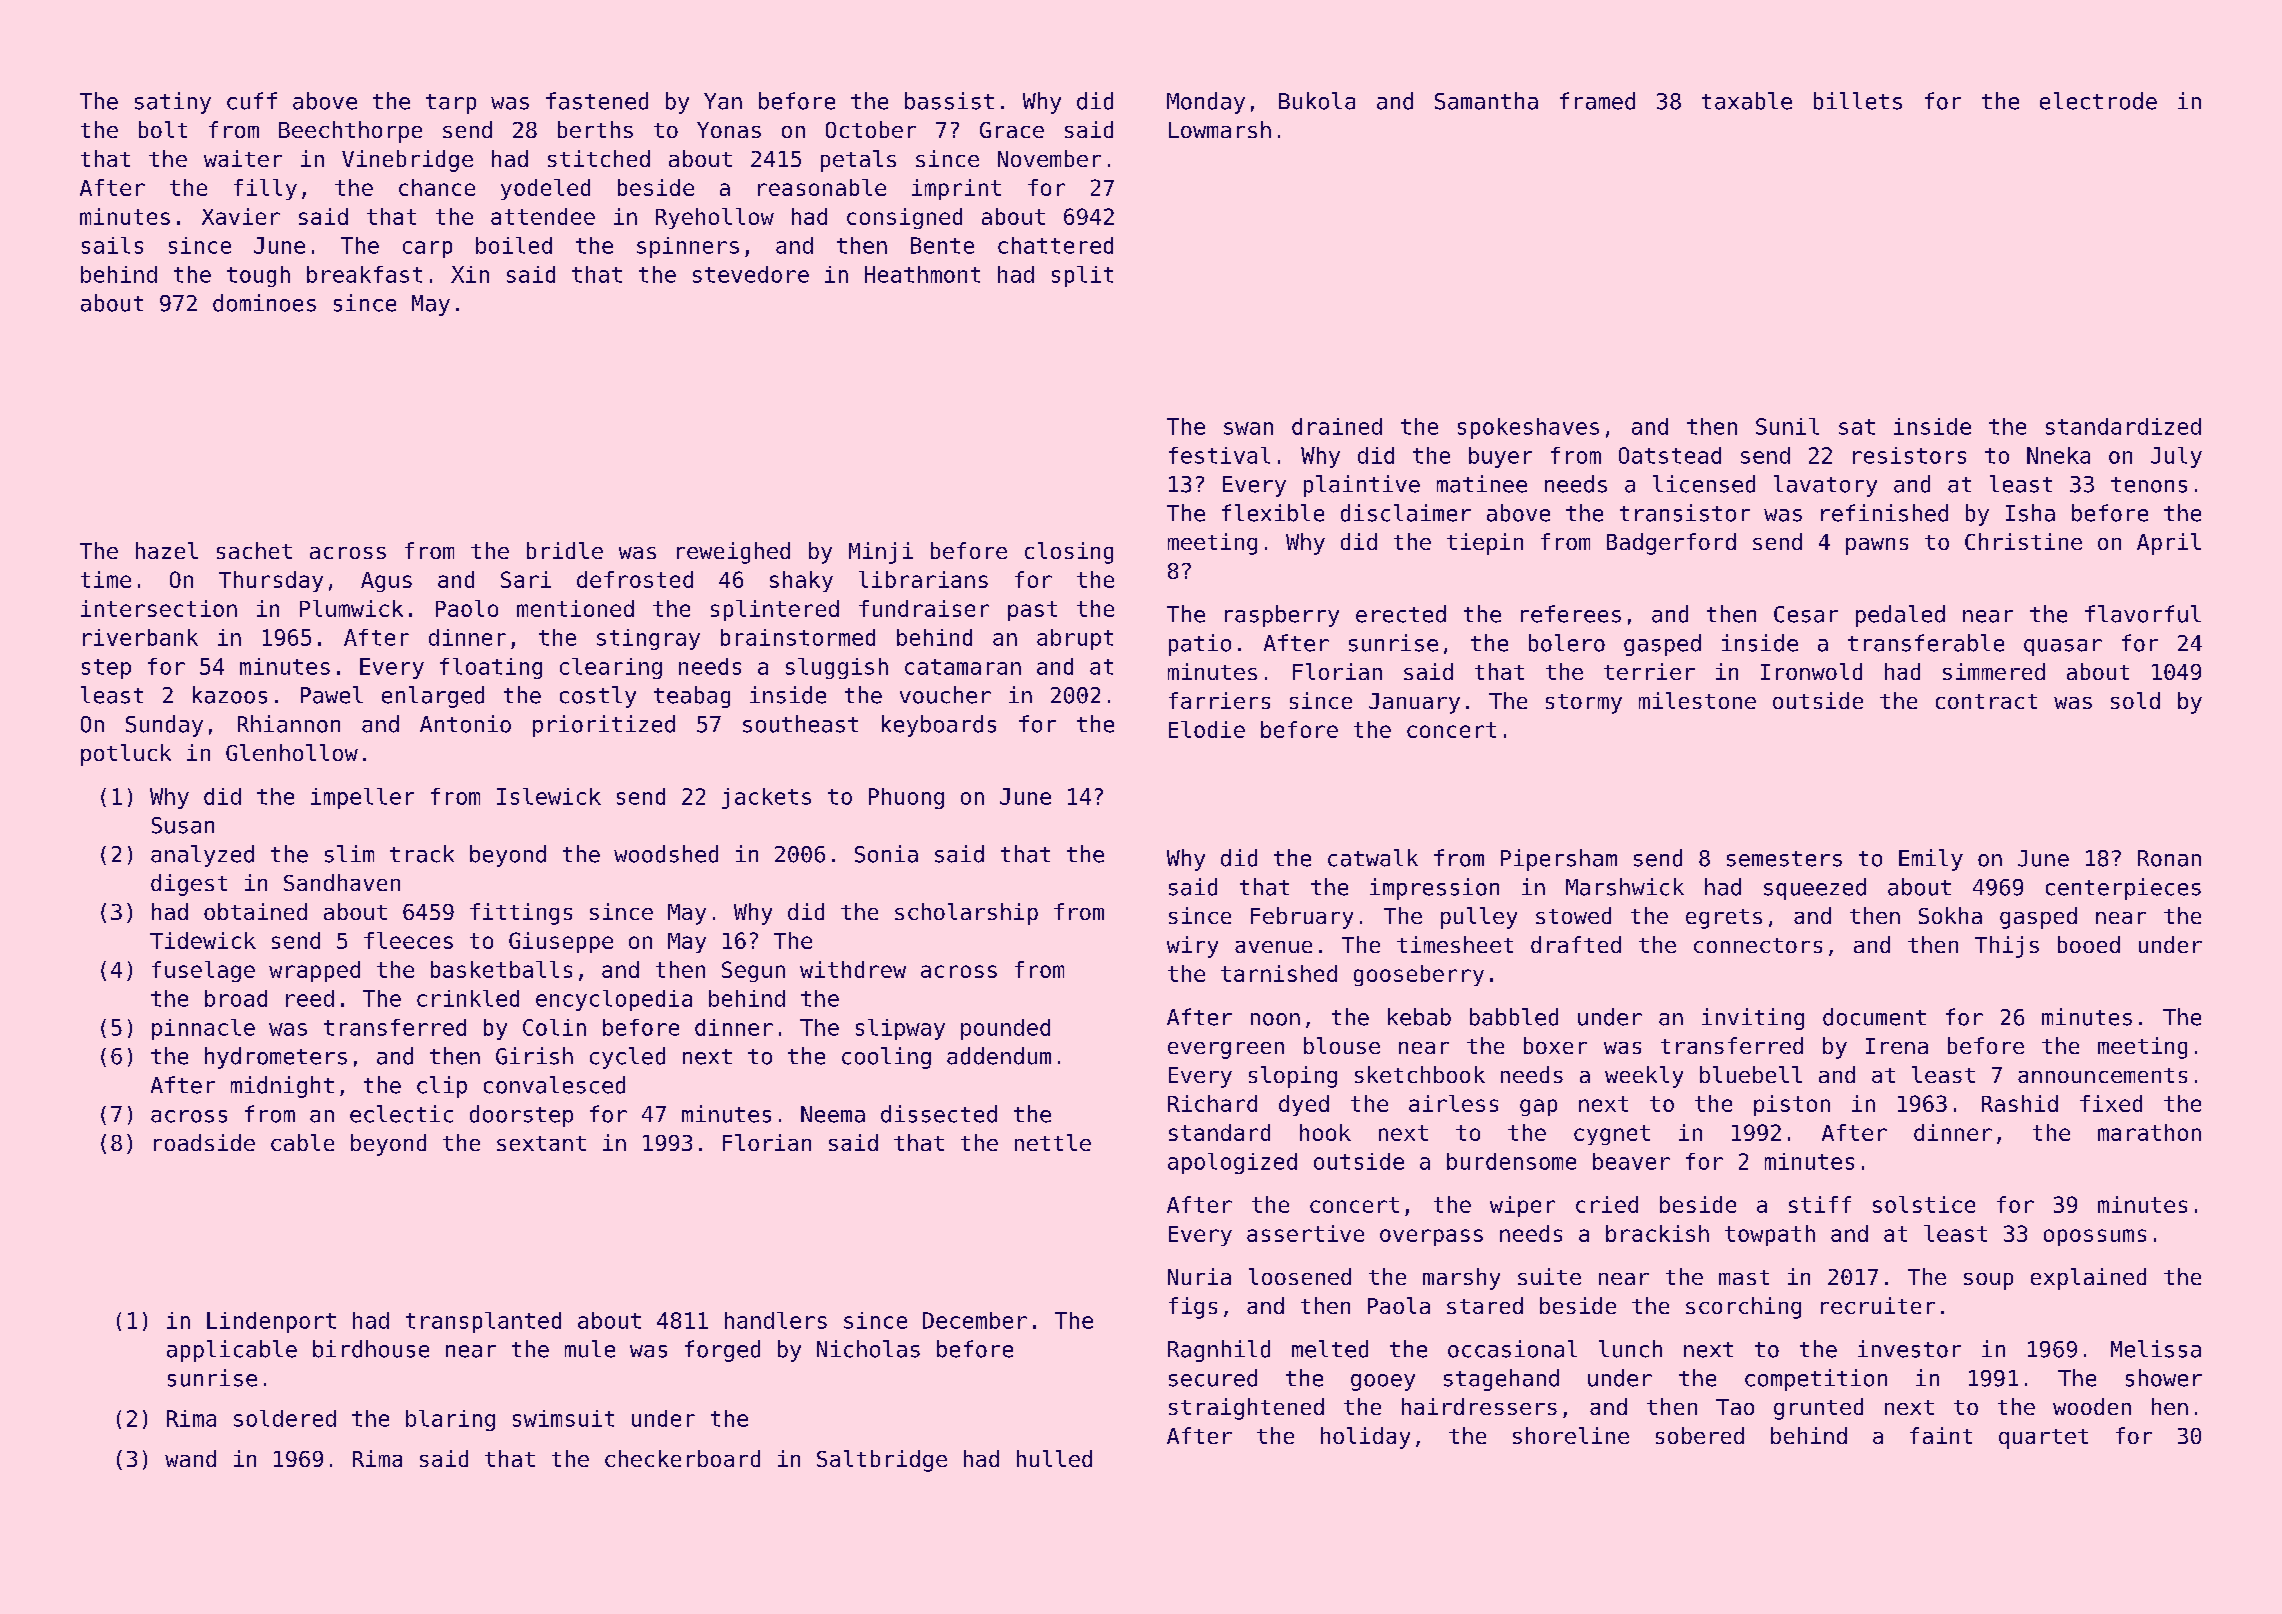 Image resolution: width=2282 pixels, height=1614 pixels. What do you see at coordinates (164, 726) in the screenshot?
I see `Sunday` at bounding box center [164, 726].
